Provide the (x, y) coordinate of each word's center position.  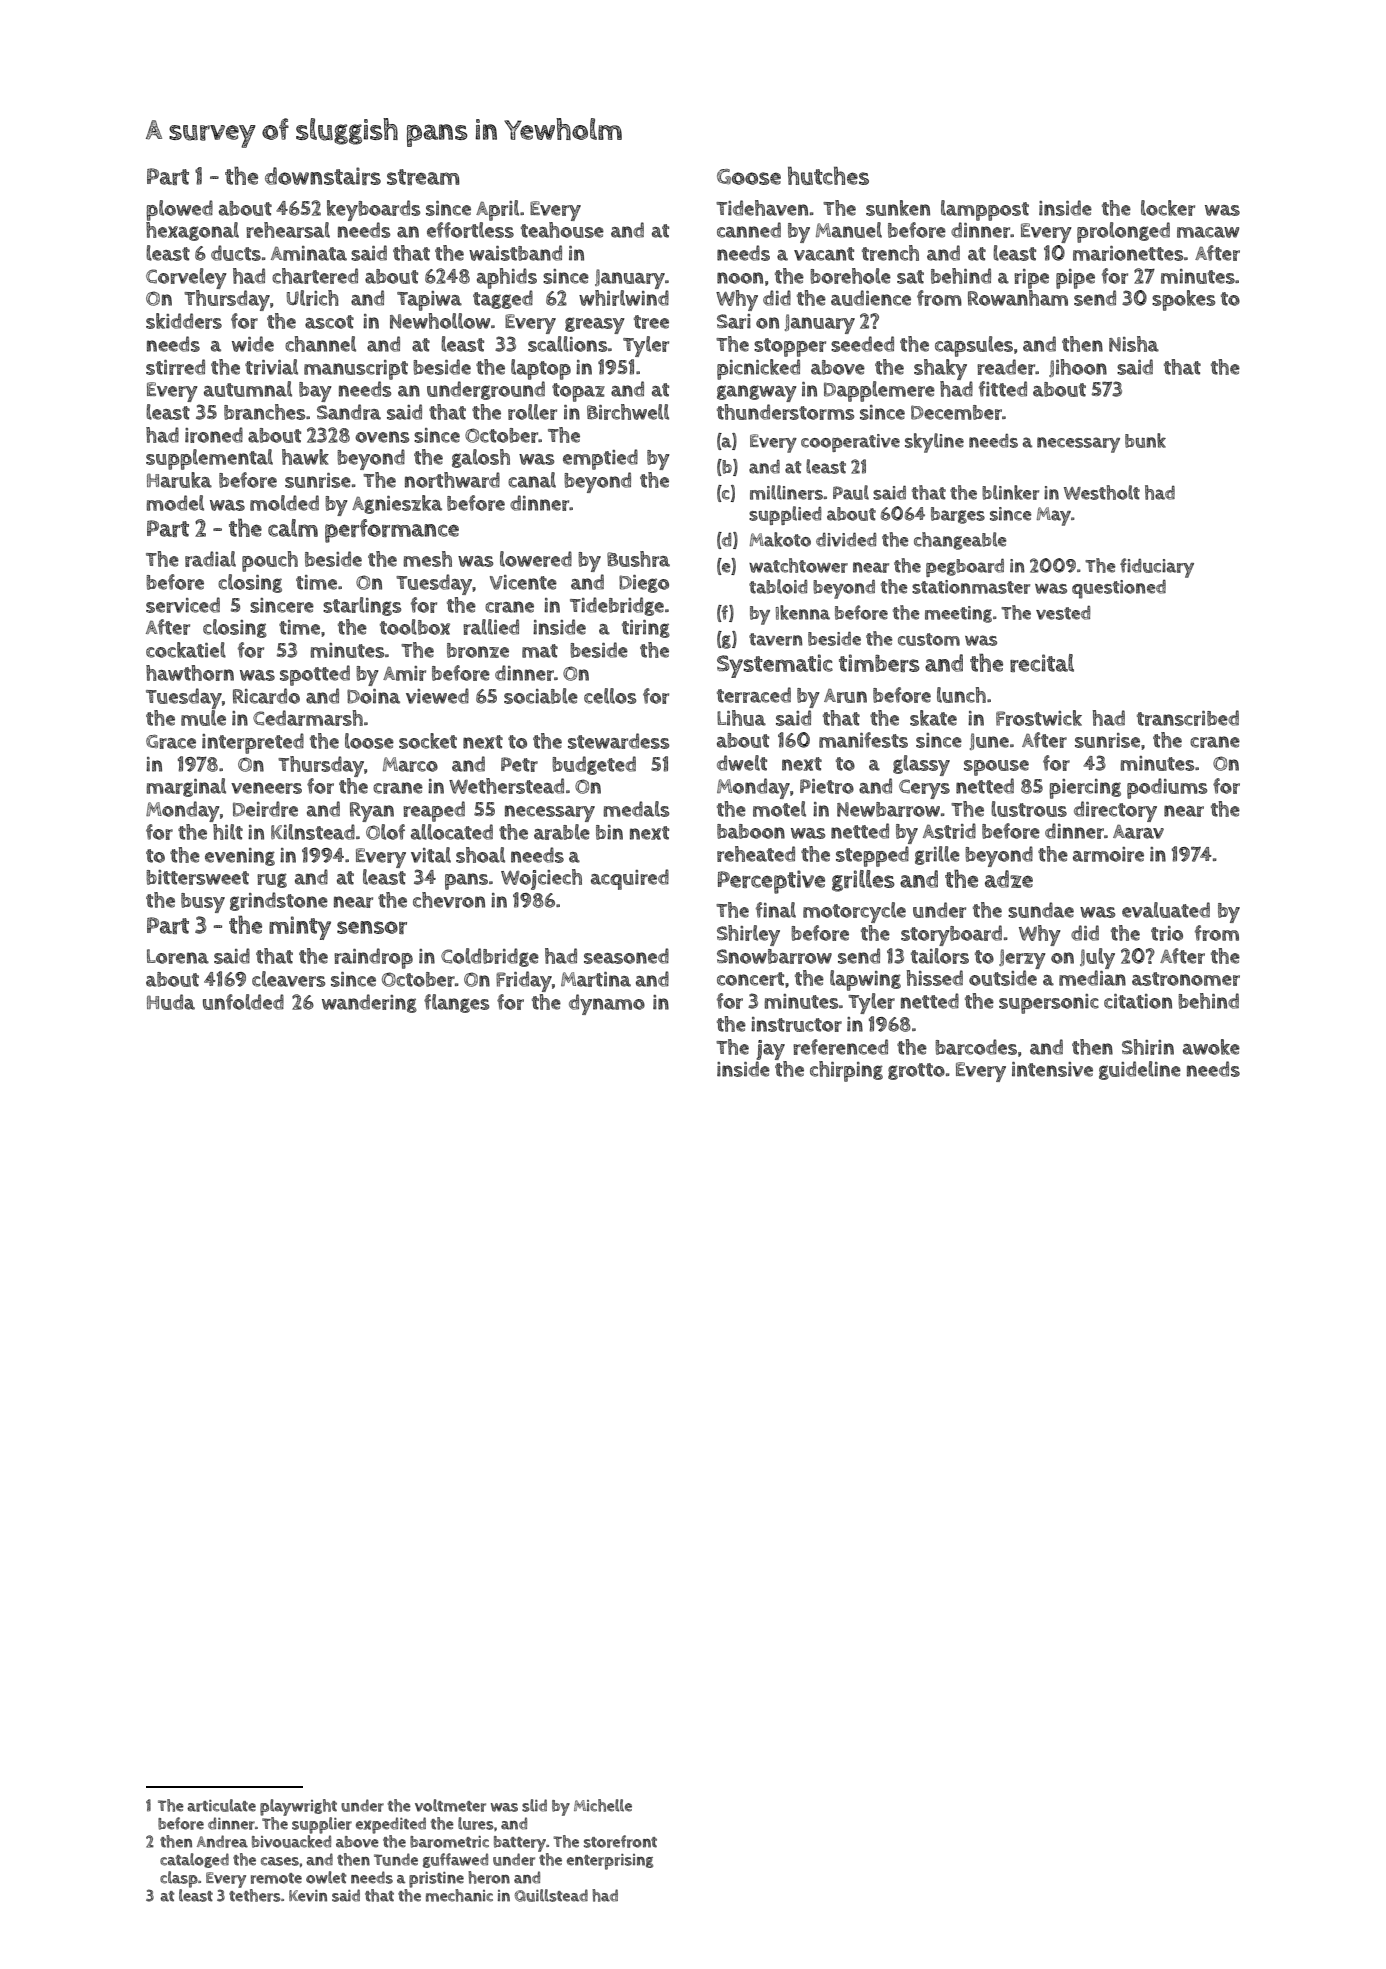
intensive (1052, 1069)
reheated (756, 854)
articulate (221, 1805)
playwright (298, 1807)
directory (1115, 811)
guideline (1140, 1070)
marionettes (1128, 253)
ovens (382, 437)
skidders (184, 321)
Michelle (603, 1805)
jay (770, 1050)
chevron (449, 900)
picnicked (758, 369)
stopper (790, 347)
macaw (1208, 232)
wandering (369, 1003)
